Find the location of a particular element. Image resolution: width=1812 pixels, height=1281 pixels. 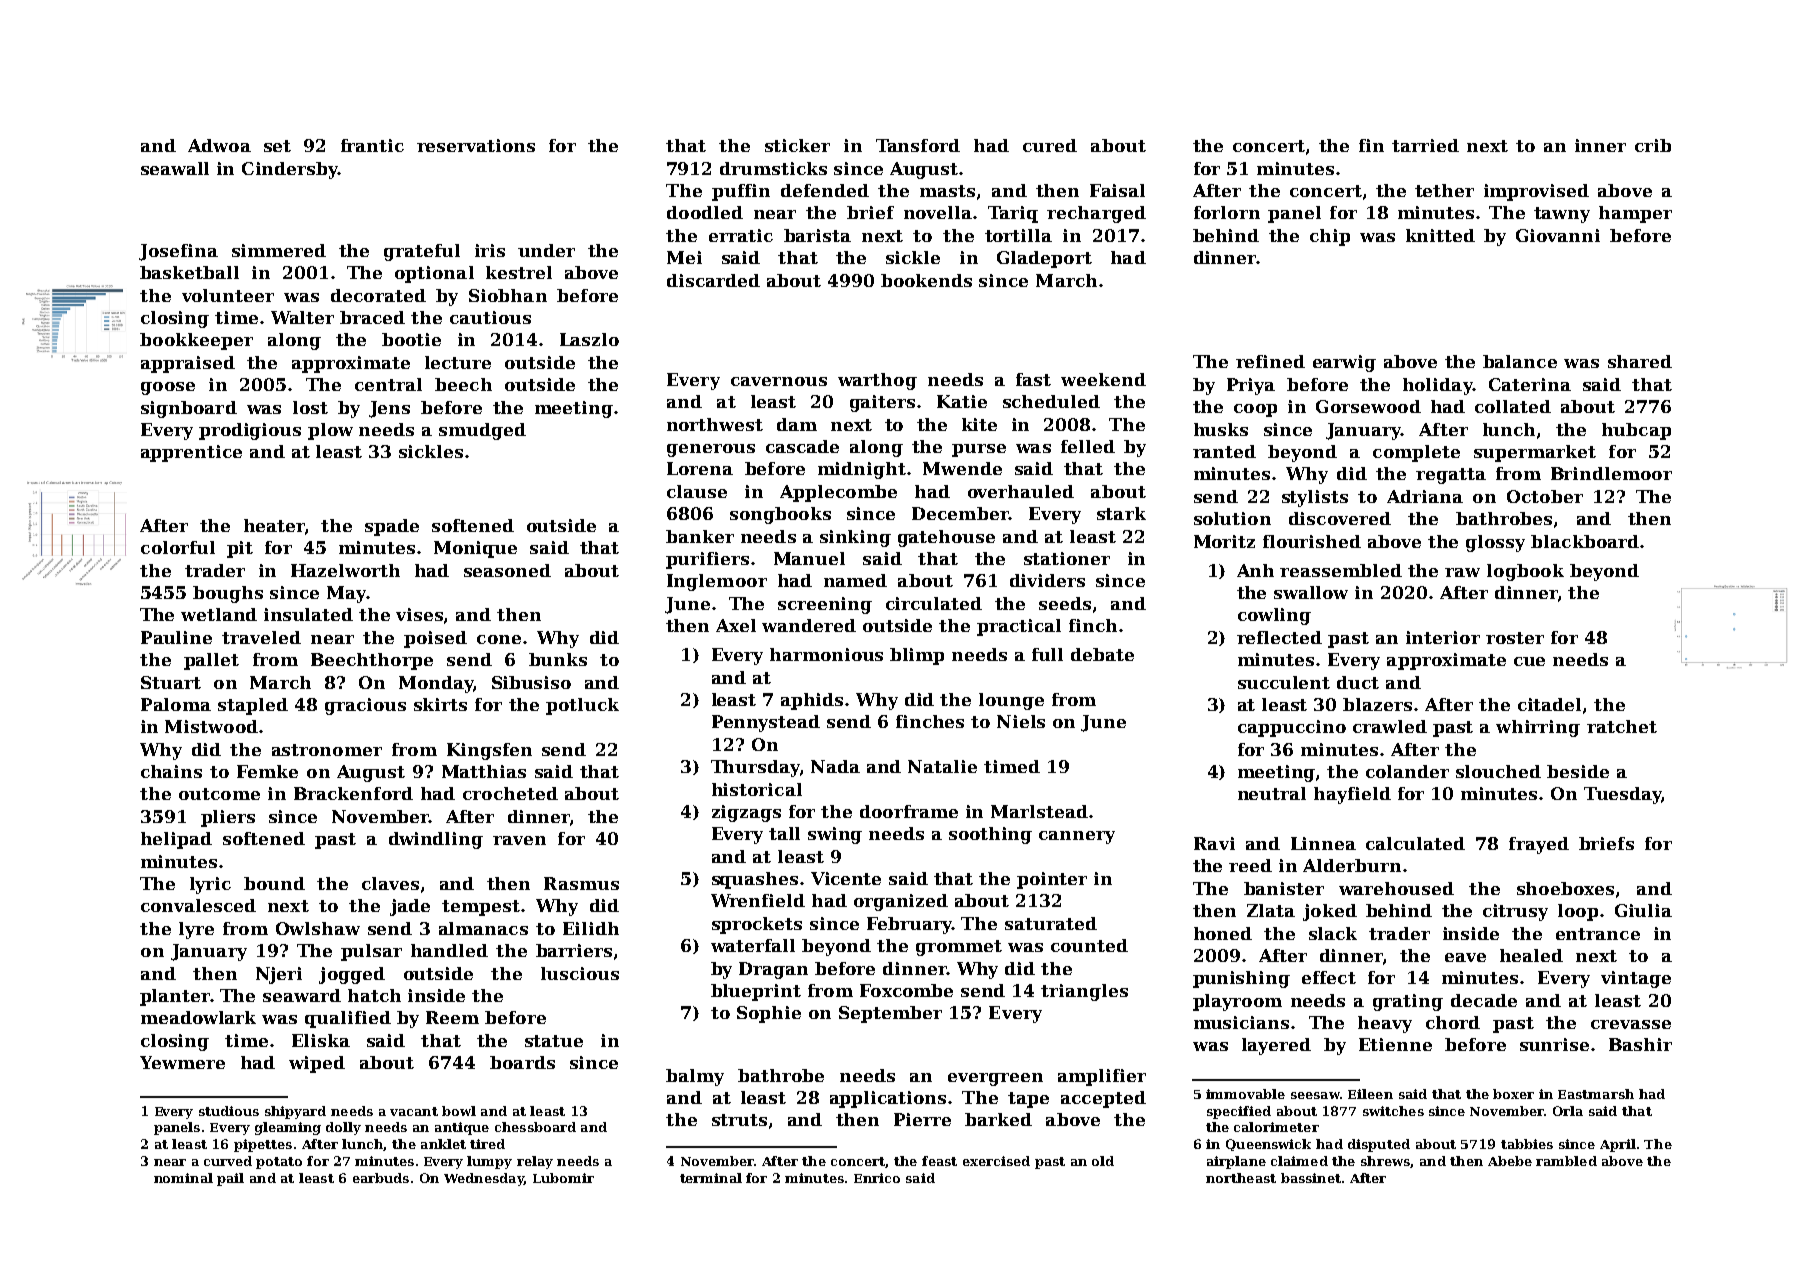

knitted is located at coordinates (1440, 235).
